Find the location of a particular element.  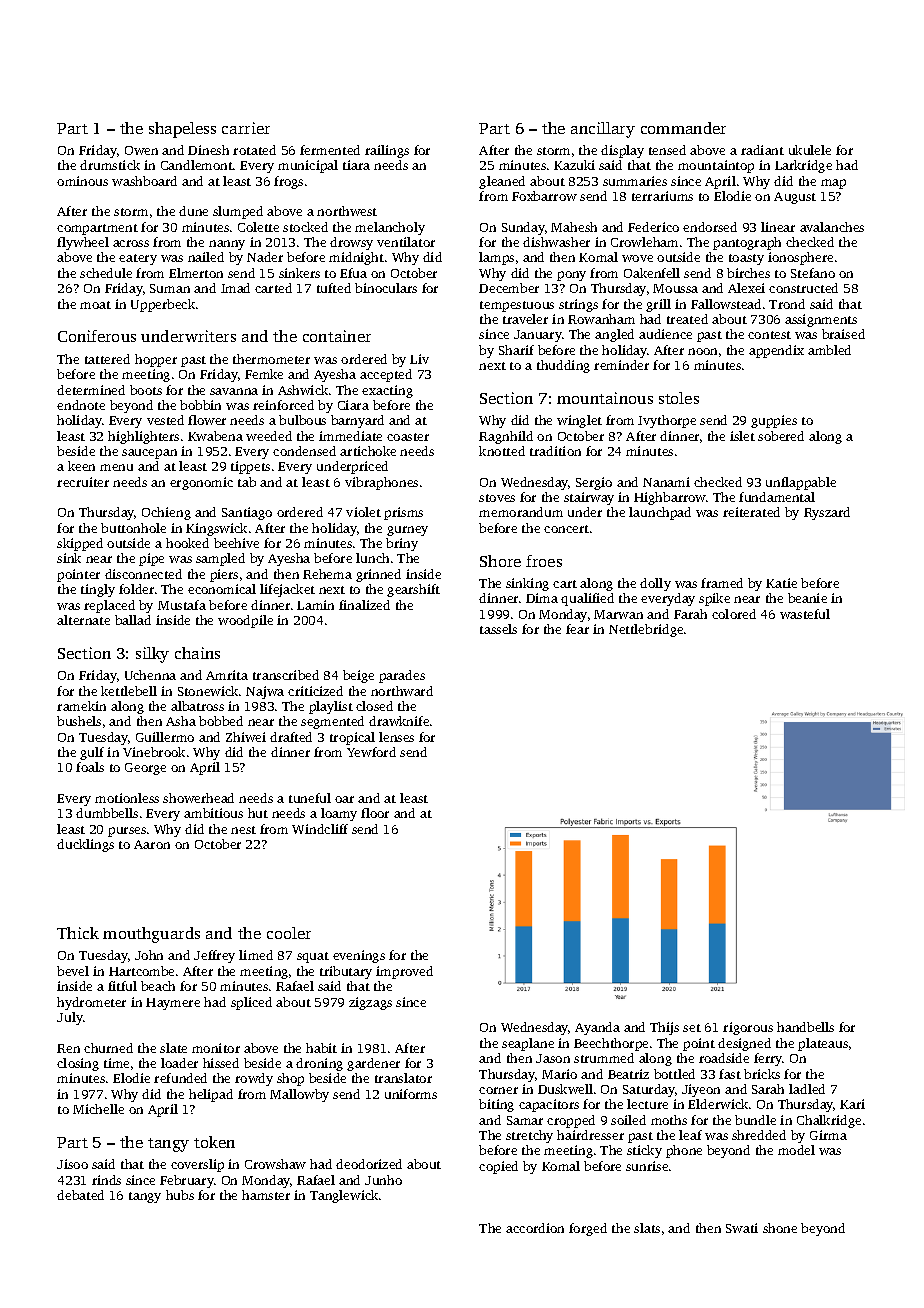

parades is located at coordinates (402, 676).
